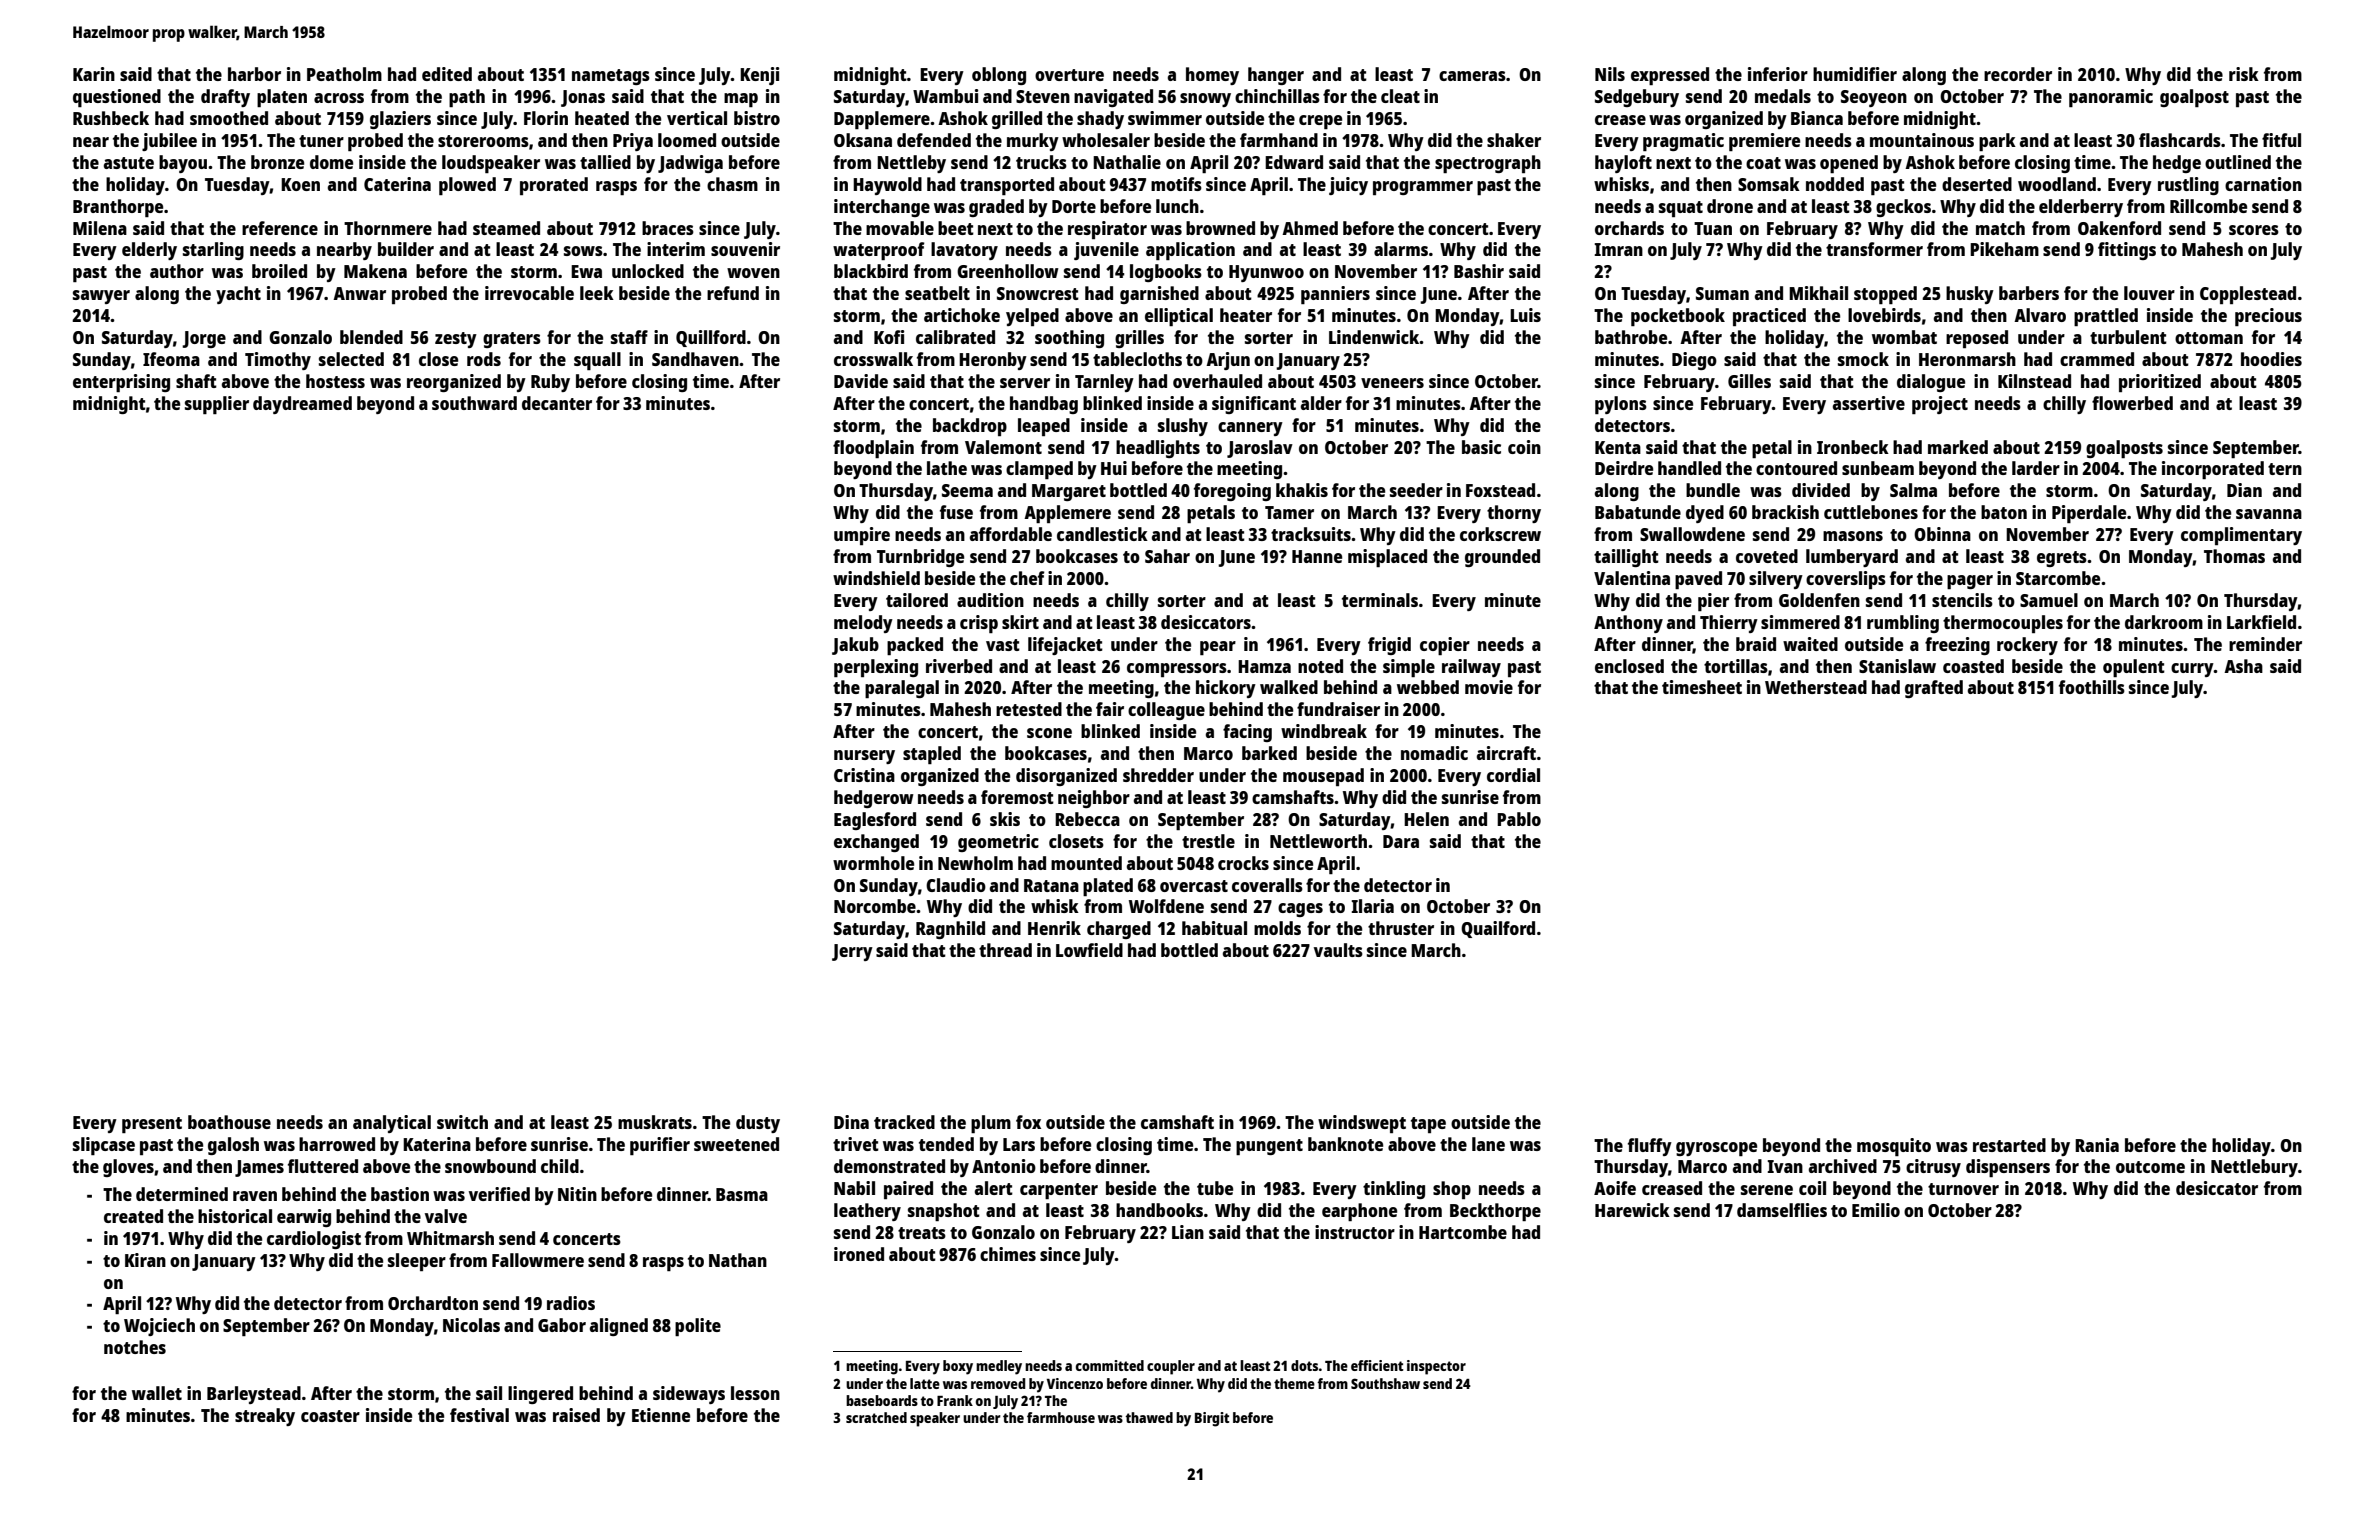 The width and height of the screenshot is (2375, 1537). I want to click on Jerry, so click(852, 952).
